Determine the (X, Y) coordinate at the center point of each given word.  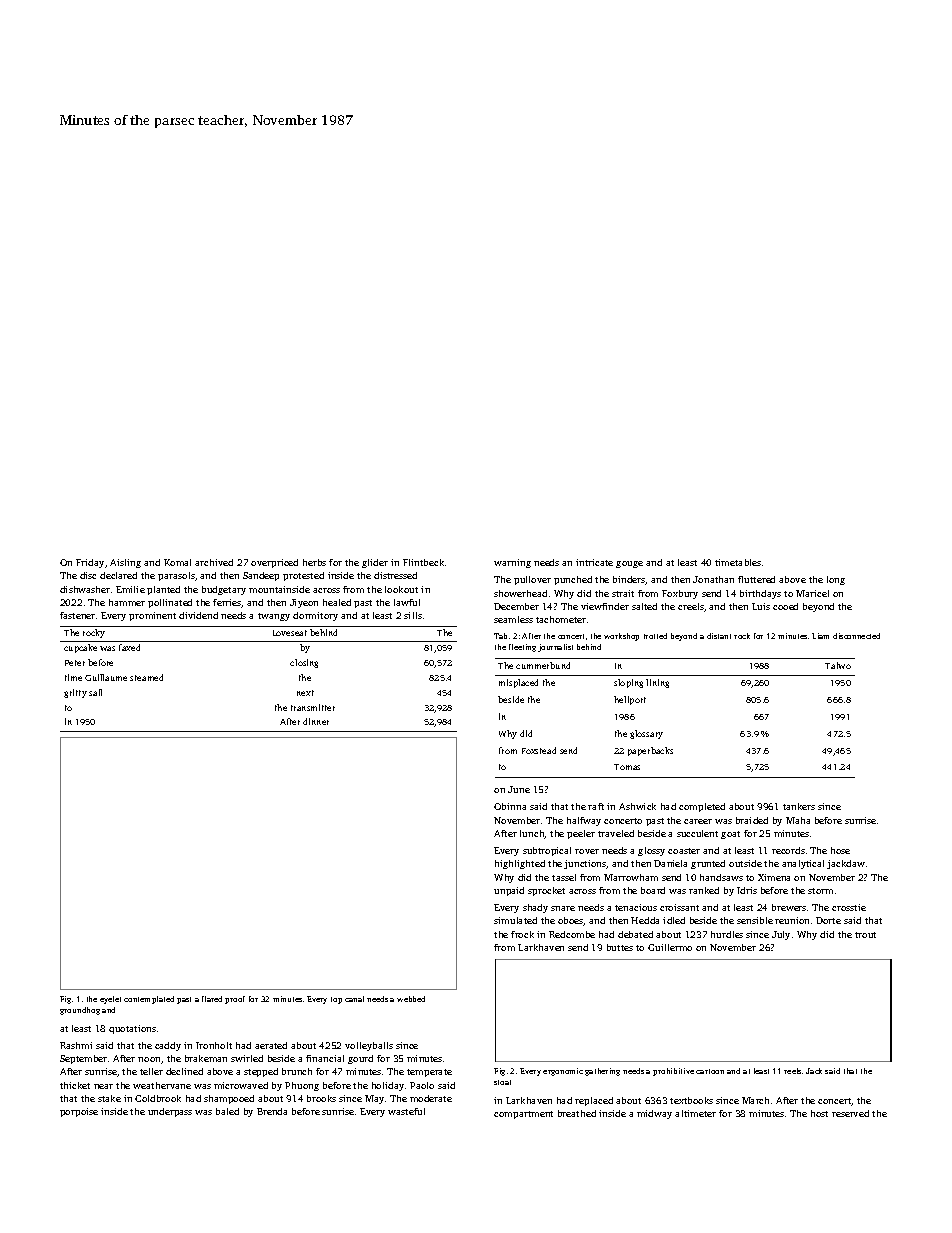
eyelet (110, 1000)
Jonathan (713, 579)
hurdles (727, 934)
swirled (247, 1058)
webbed (411, 999)
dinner (316, 721)
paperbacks (650, 751)
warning (512, 563)
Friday (90, 563)
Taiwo (838, 665)
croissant (679, 907)
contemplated (149, 1000)
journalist (555, 648)
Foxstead (539, 750)
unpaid (509, 891)
